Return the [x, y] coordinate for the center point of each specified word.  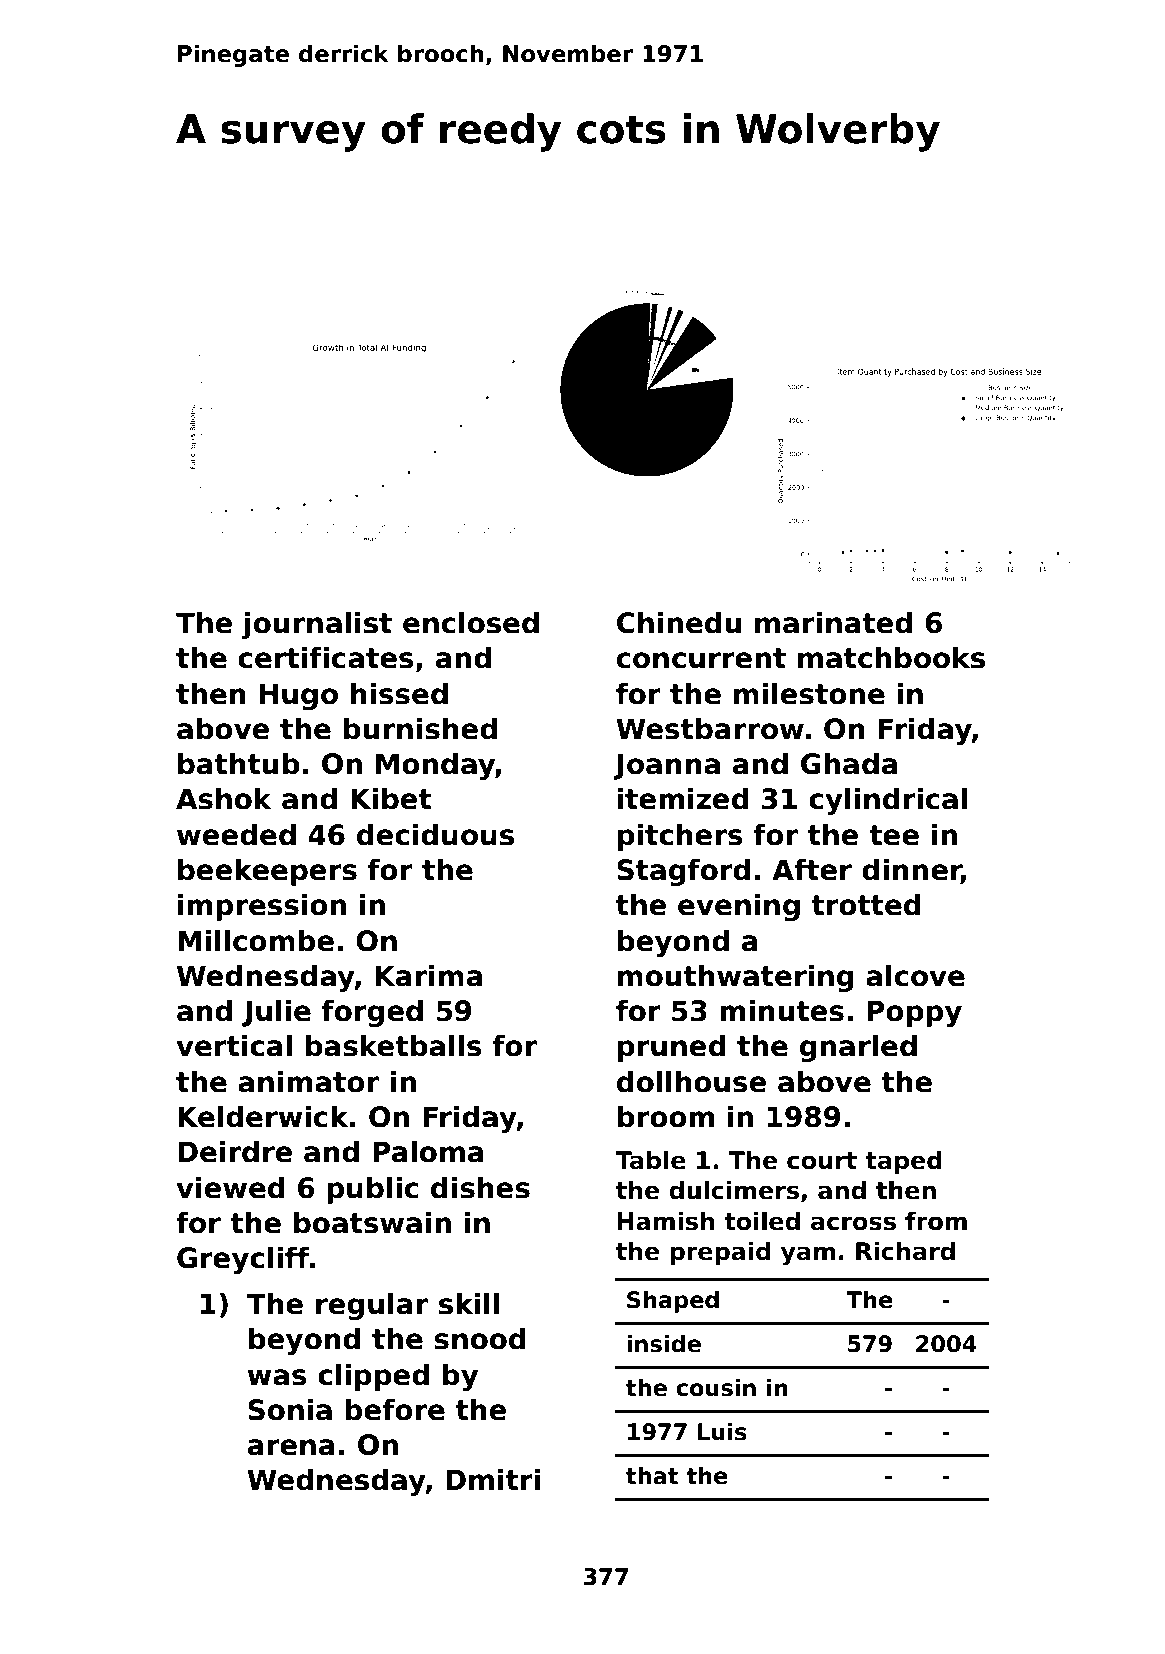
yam [808, 1256]
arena [291, 1447]
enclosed [471, 622]
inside [664, 1343]
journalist [317, 625]
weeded [236, 834]
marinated [833, 622]
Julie [276, 1013]
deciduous [435, 834]
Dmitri [493, 1479]
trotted [866, 904]
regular [372, 1306]
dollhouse [691, 1081]
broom [666, 1116]
